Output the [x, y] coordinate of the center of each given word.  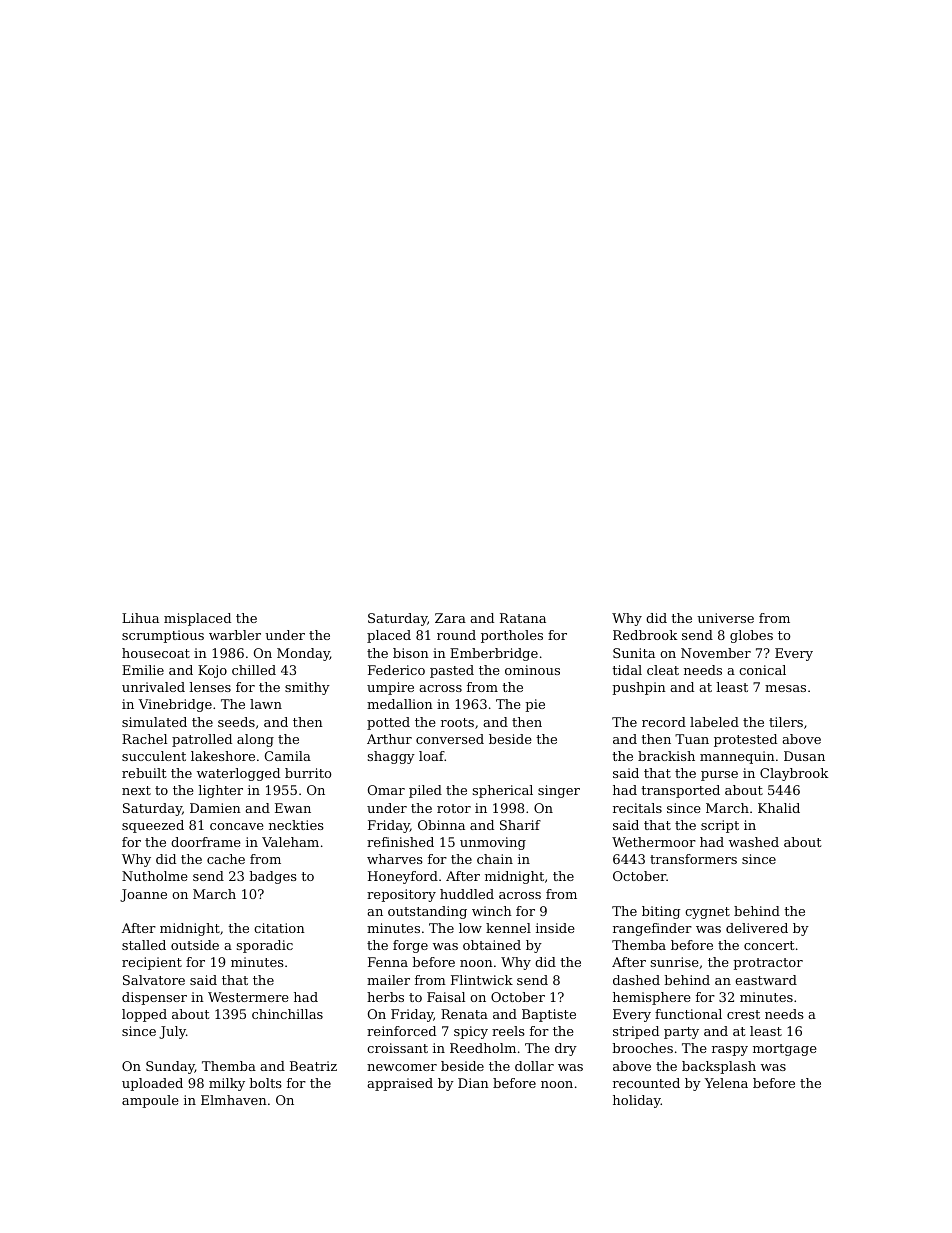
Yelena [726, 1083]
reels [508, 1031]
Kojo [212, 671]
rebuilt [144, 773]
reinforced [401, 1031]
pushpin [639, 688]
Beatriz [313, 1066]
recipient [152, 963]
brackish [666, 756]
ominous [532, 670]
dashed [636, 980]
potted [388, 723]
